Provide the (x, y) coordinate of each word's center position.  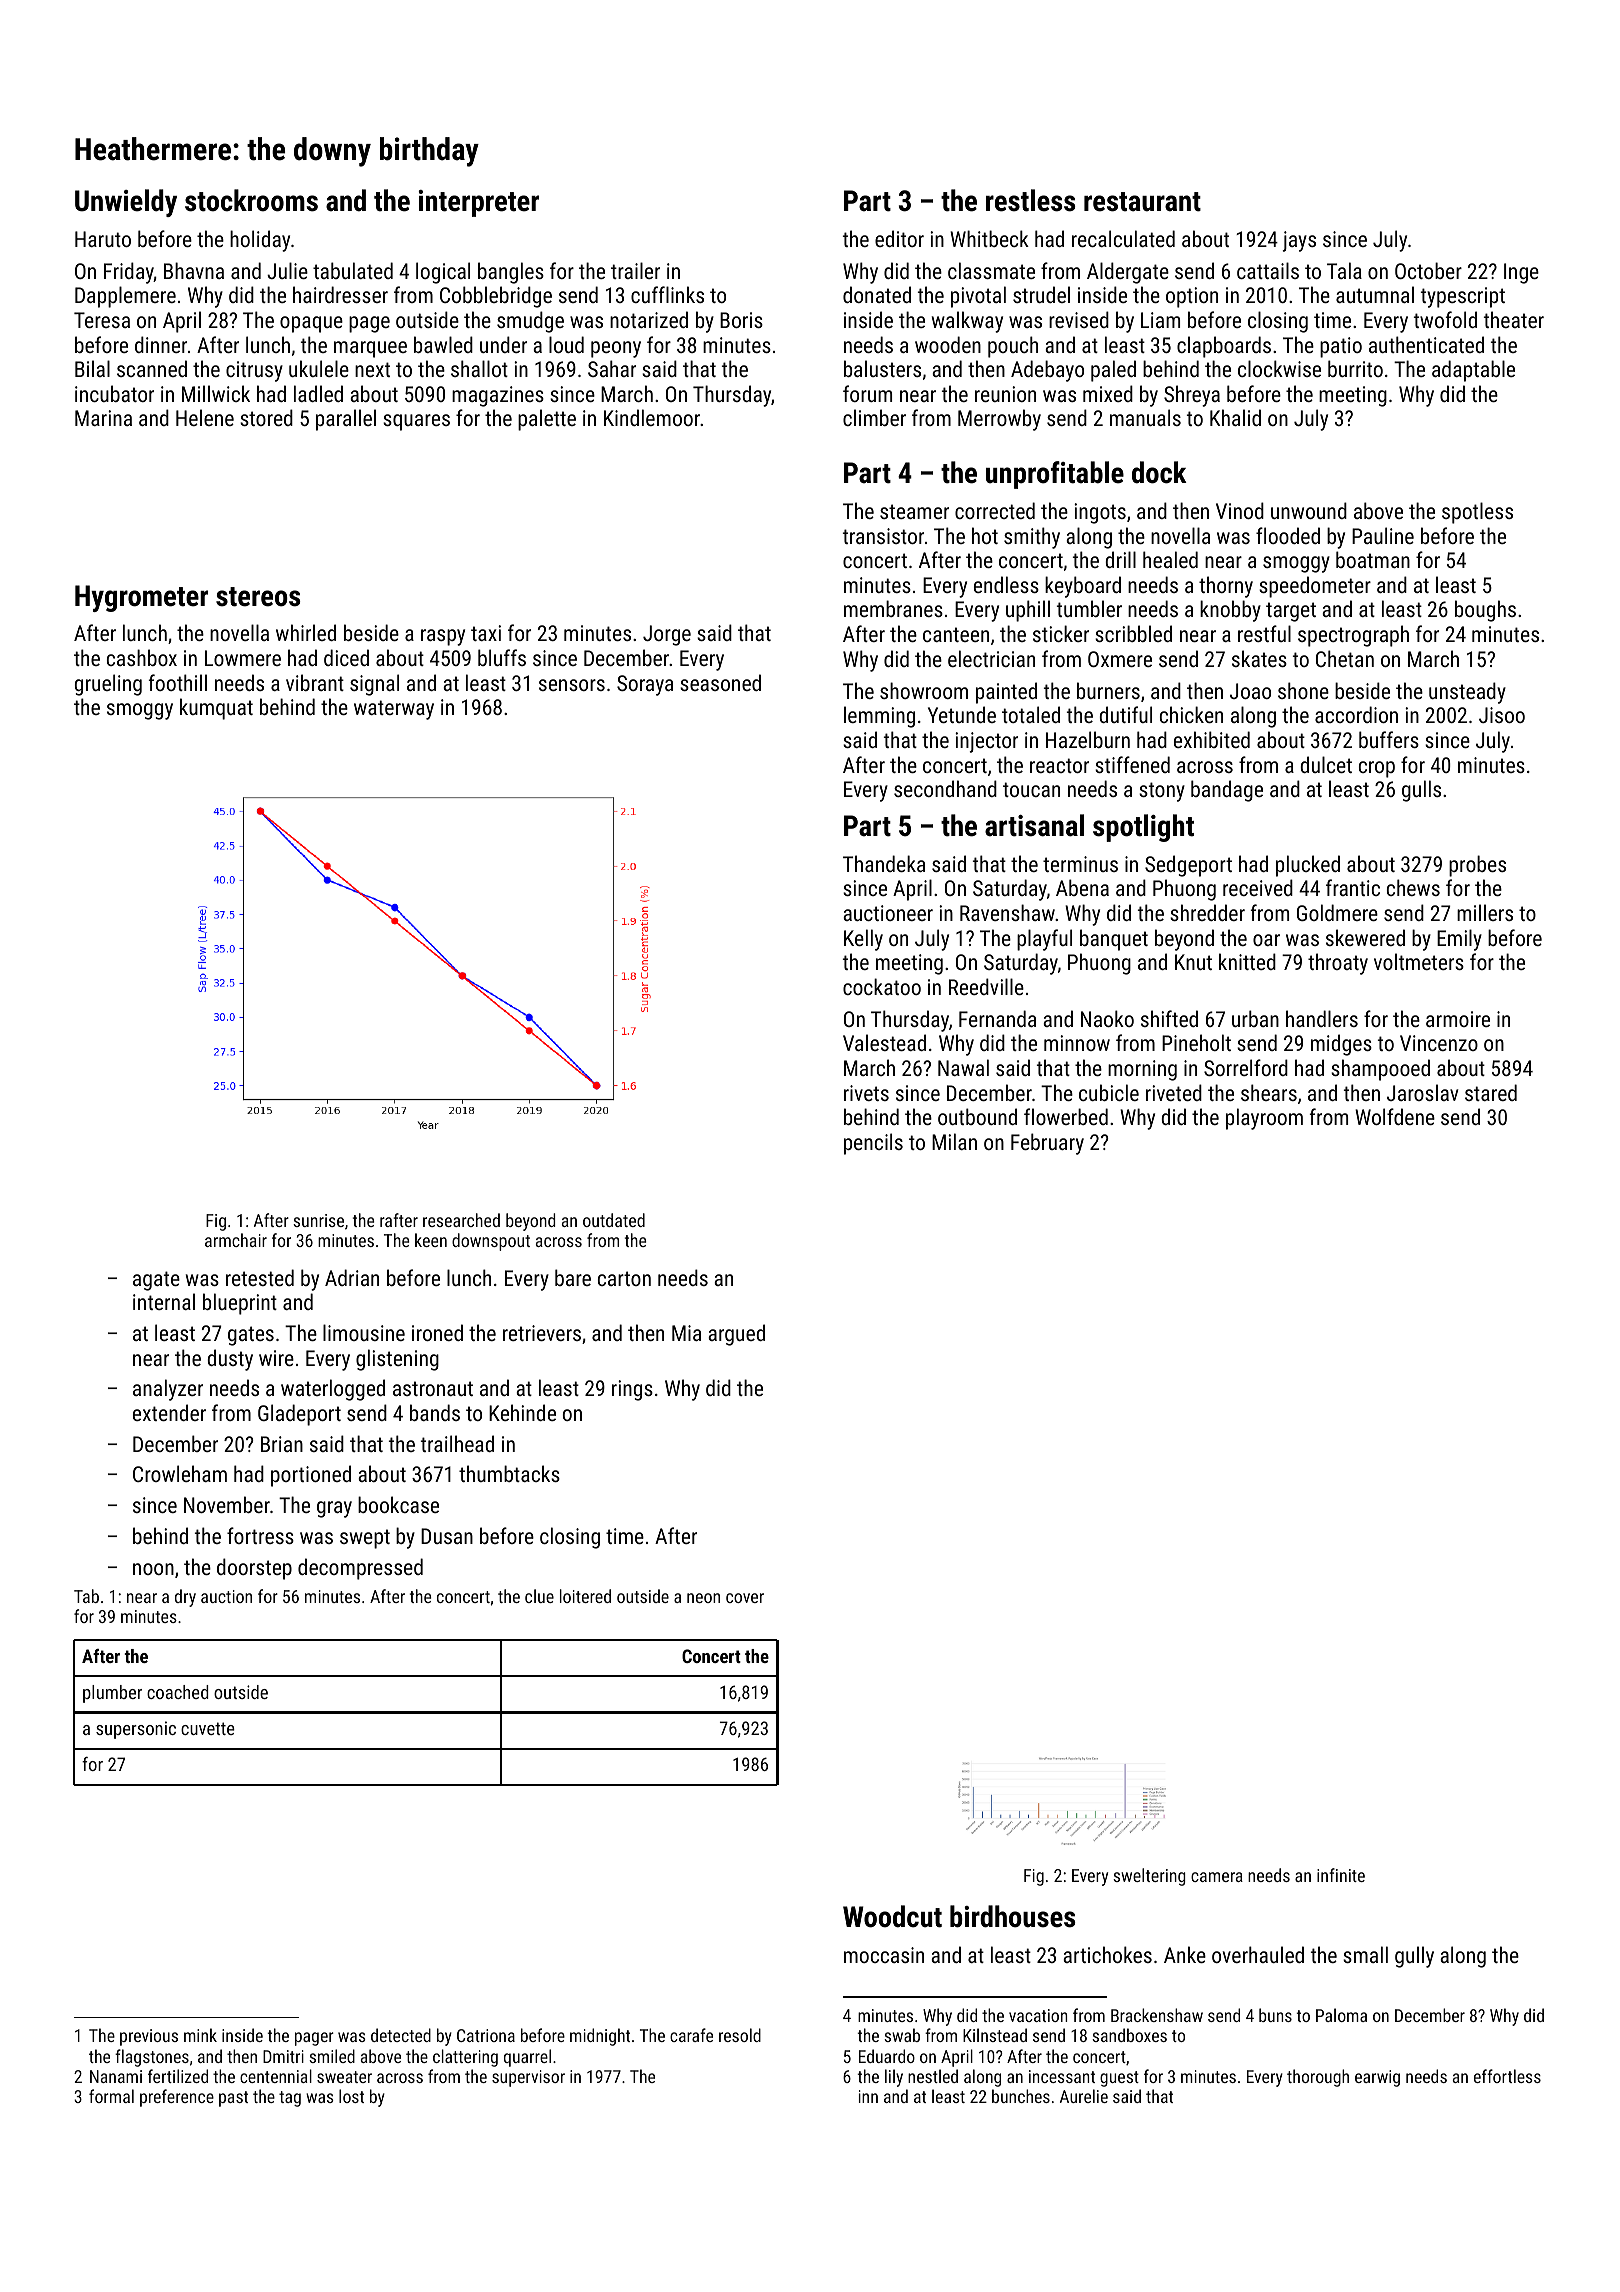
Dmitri (283, 2056)
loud (566, 344)
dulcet (1326, 764)
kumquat (216, 709)
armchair (236, 1240)
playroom (1264, 1119)
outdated (614, 1220)
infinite (1341, 1875)
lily (894, 2078)
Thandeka (884, 863)
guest (1119, 2079)
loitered (585, 1596)
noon (153, 1569)
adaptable (1473, 371)
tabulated (353, 270)
